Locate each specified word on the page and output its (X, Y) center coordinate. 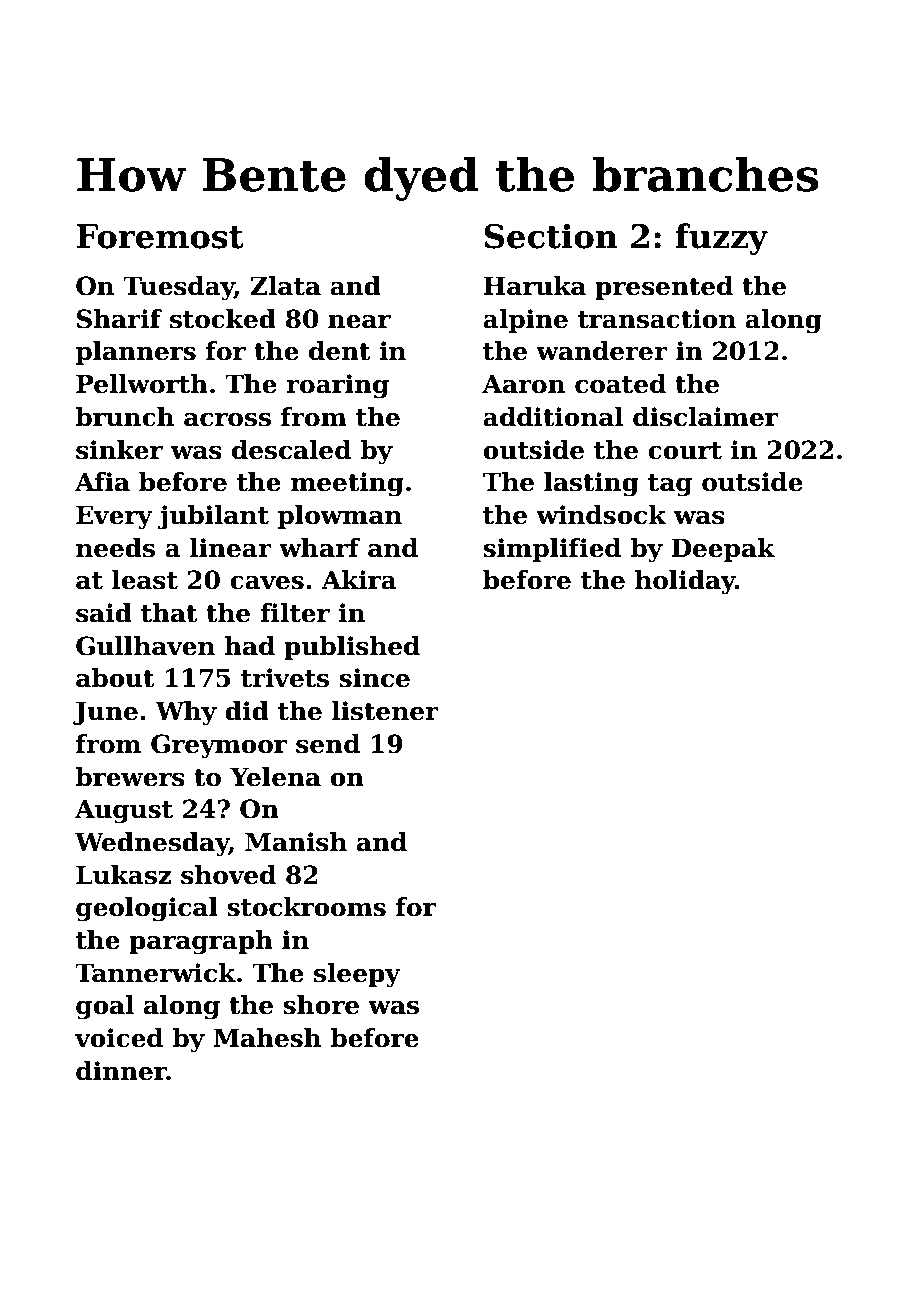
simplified (552, 550)
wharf (319, 548)
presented (664, 288)
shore (321, 1005)
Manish (296, 842)
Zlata (286, 286)
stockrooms (306, 907)
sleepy (357, 975)
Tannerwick (155, 973)
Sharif (119, 319)
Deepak (723, 550)
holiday (685, 582)
